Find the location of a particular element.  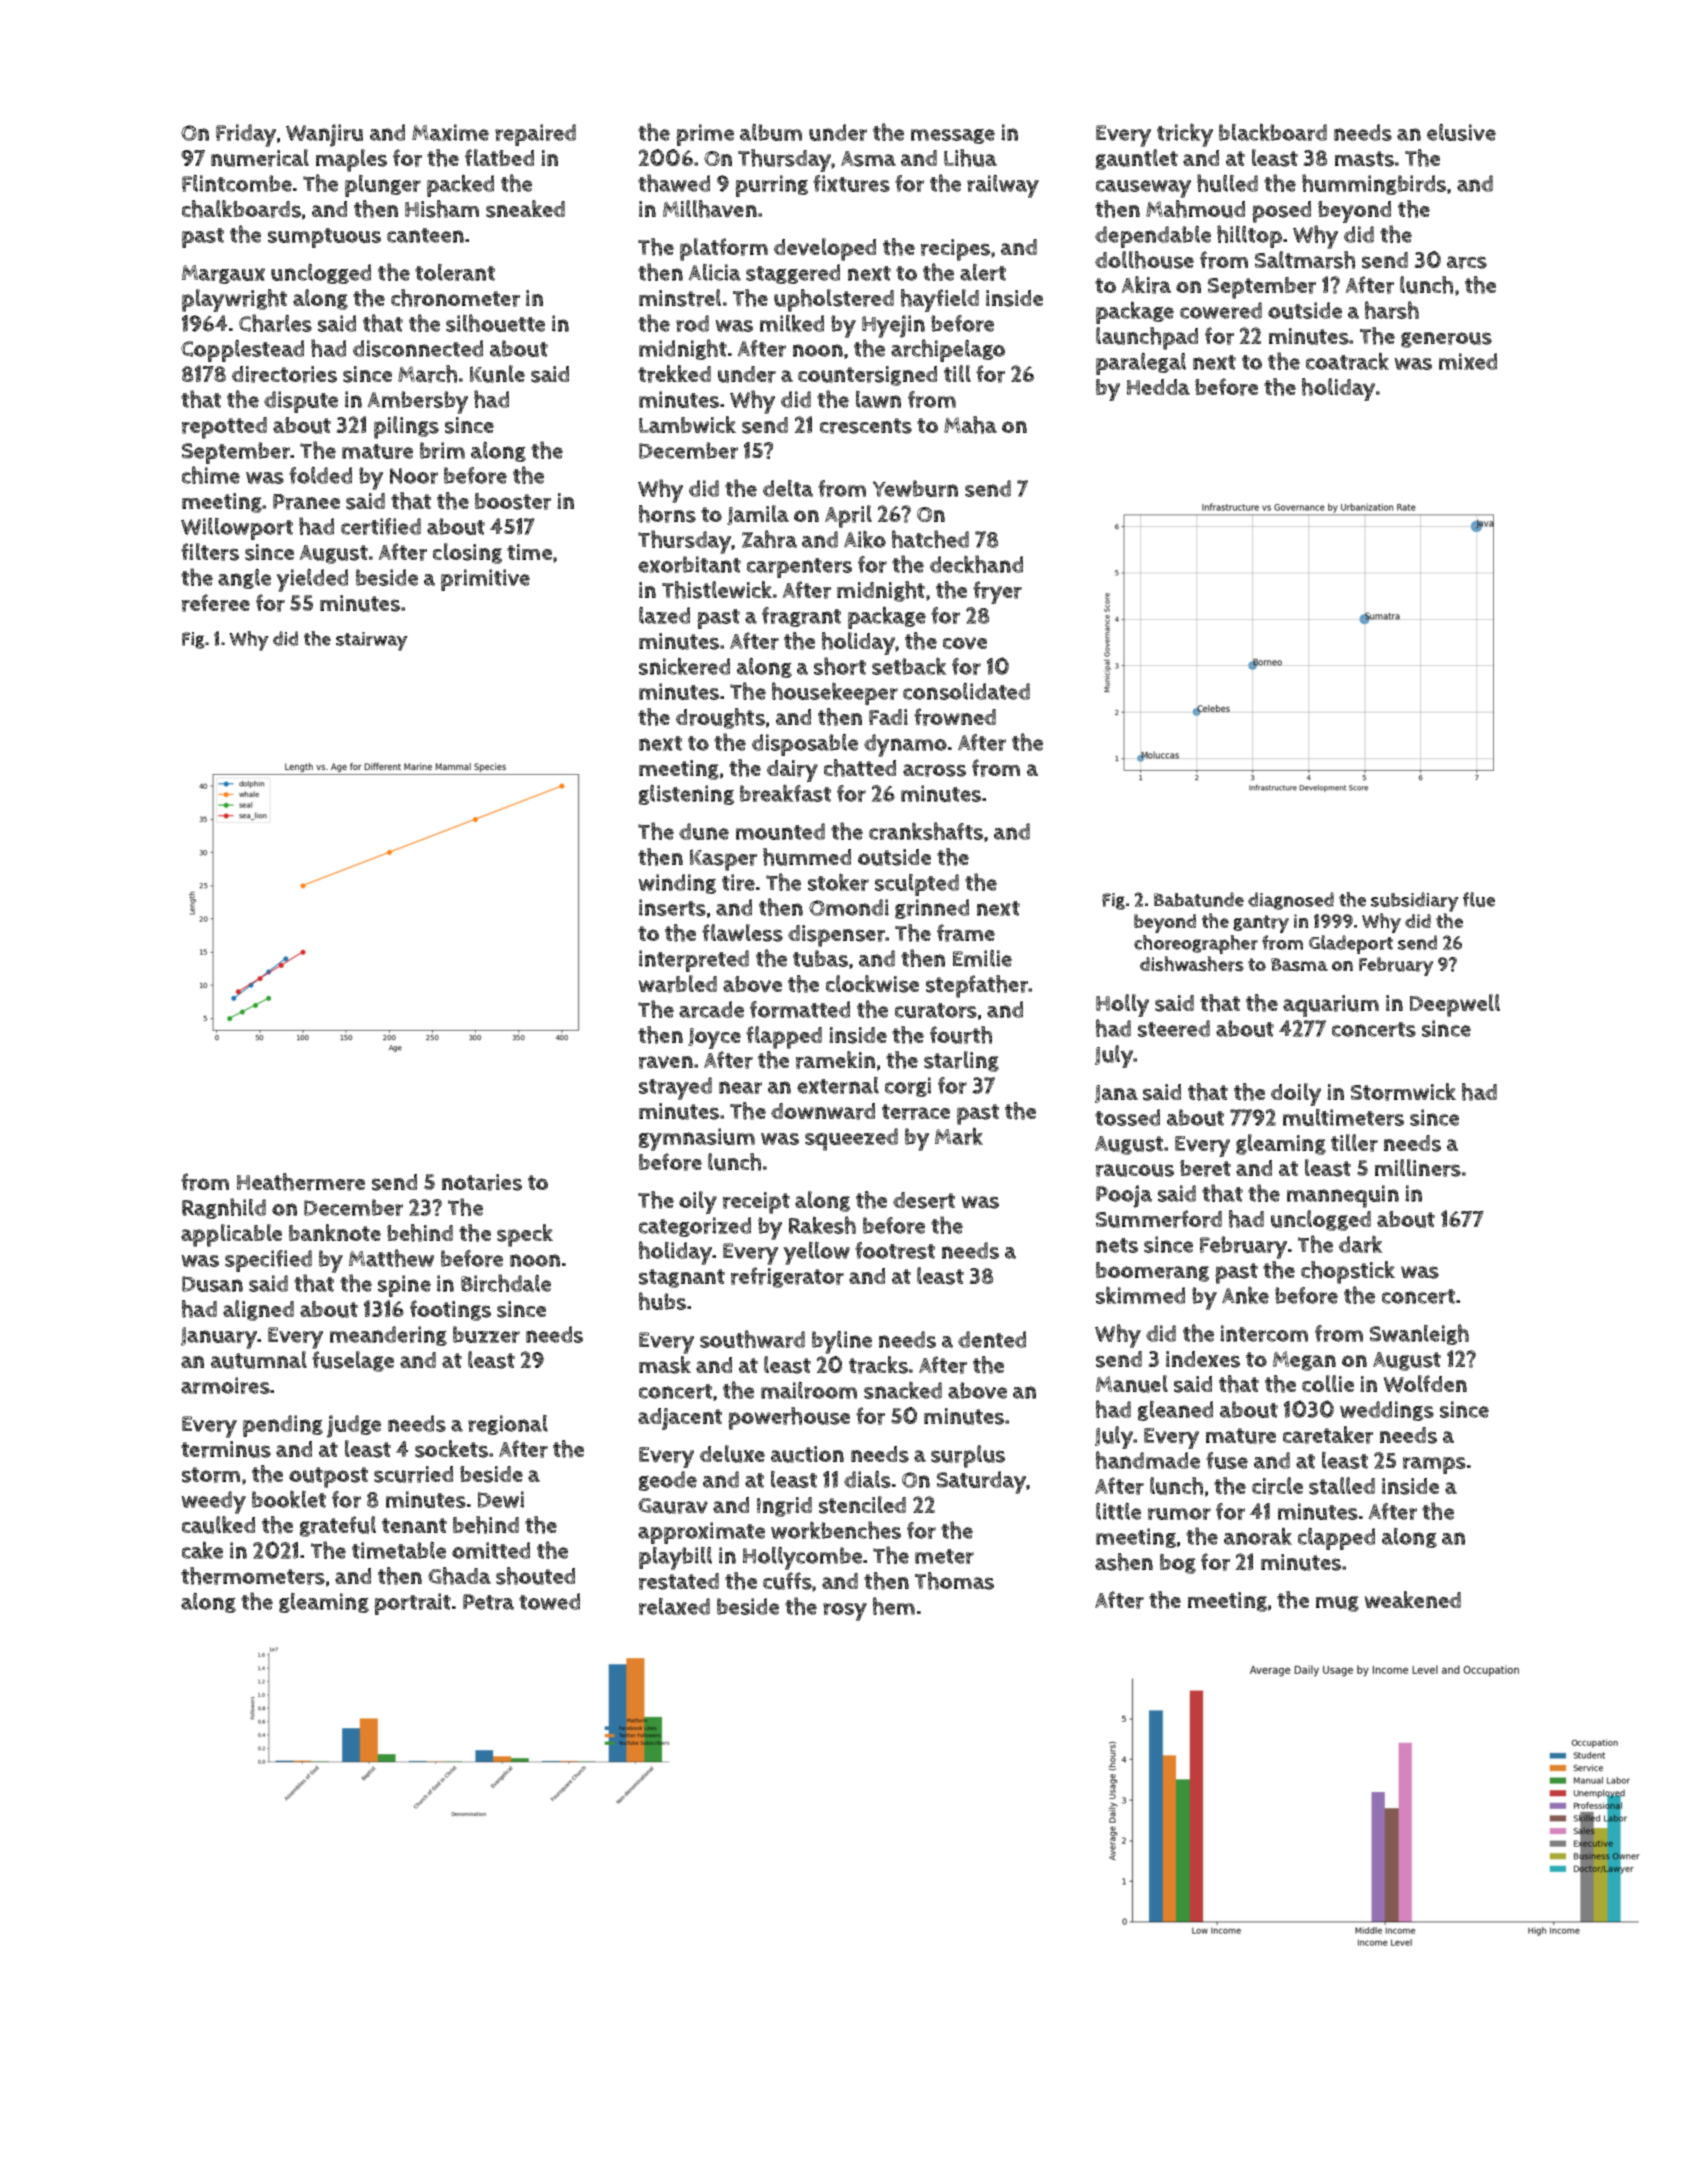

Deepwell is located at coordinates (1455, 1005).
